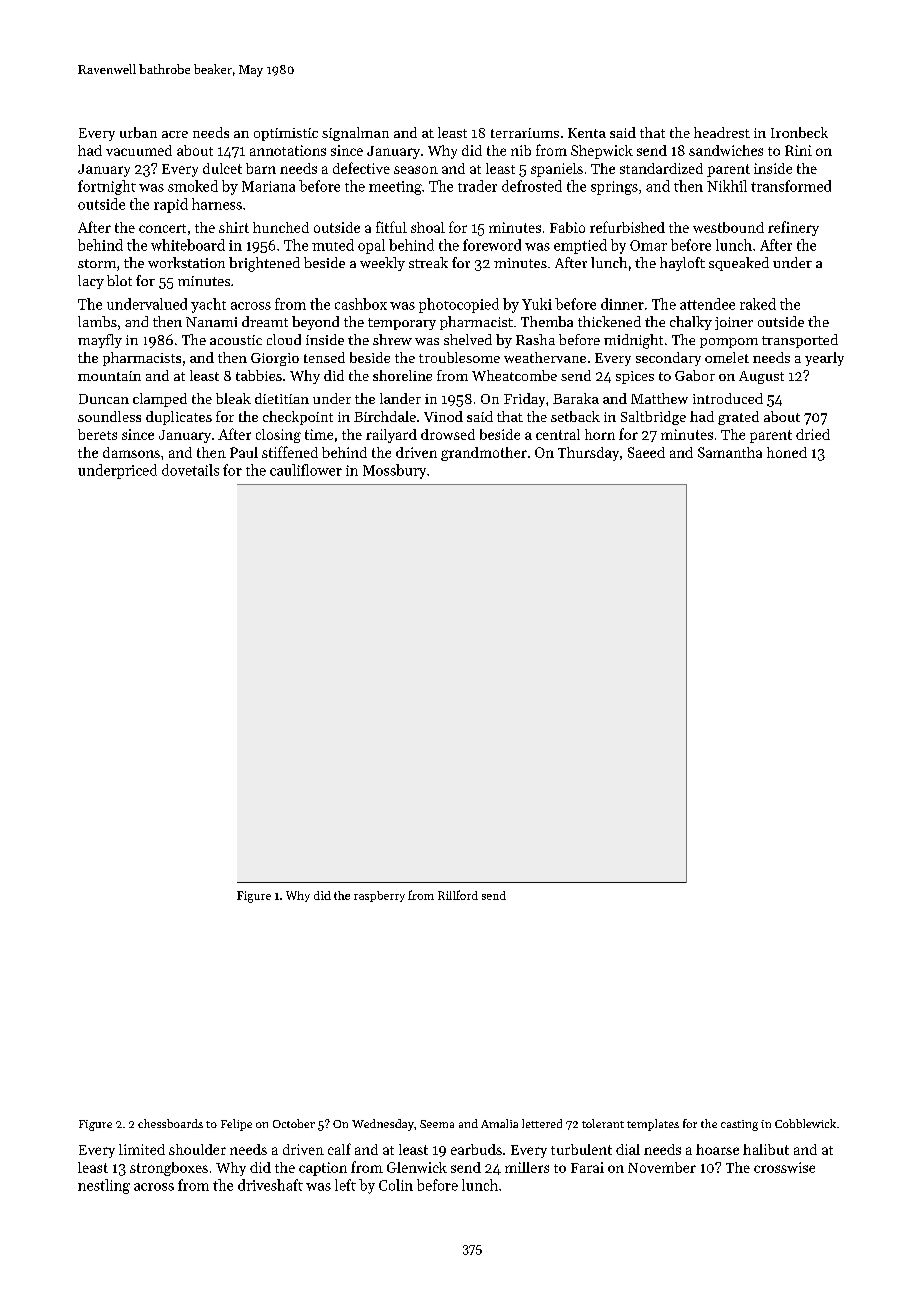  What do you see at coordinates (793, 228) in the screenshot?
I see `refinery` at bounding box center [793, 228].
